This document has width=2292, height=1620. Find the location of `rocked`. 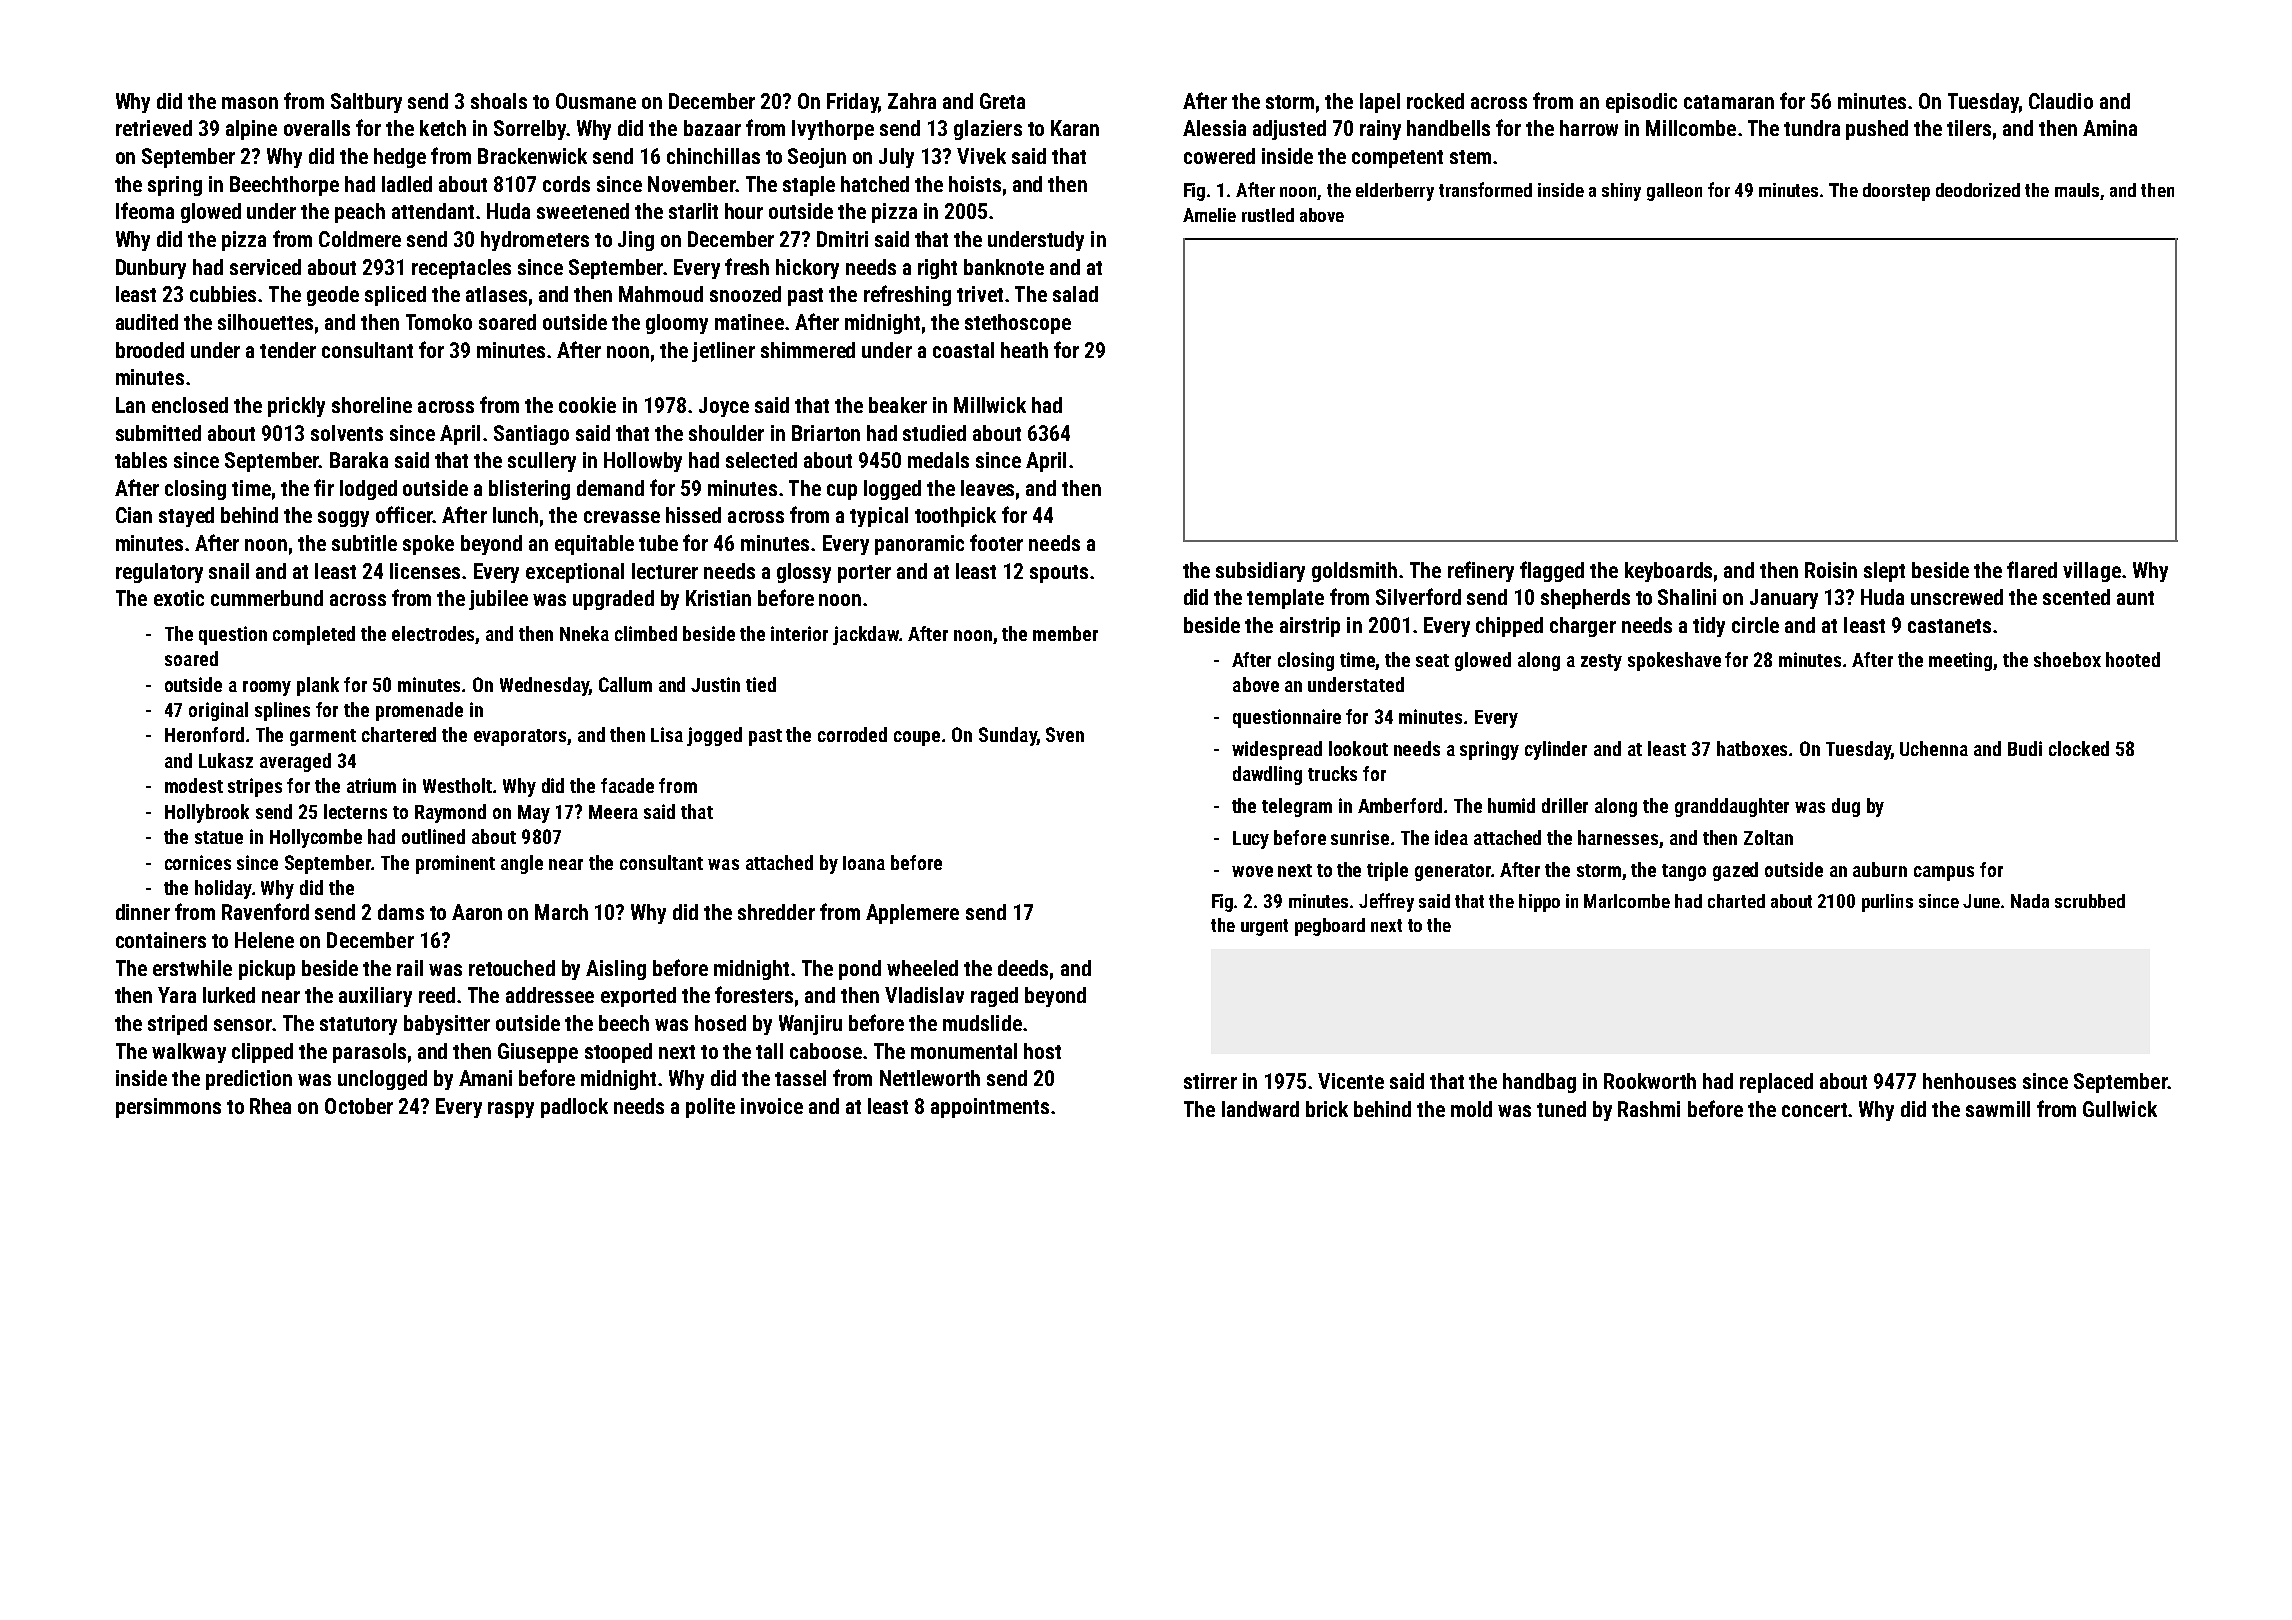

rocked is located at coordinates (1435, 101).
